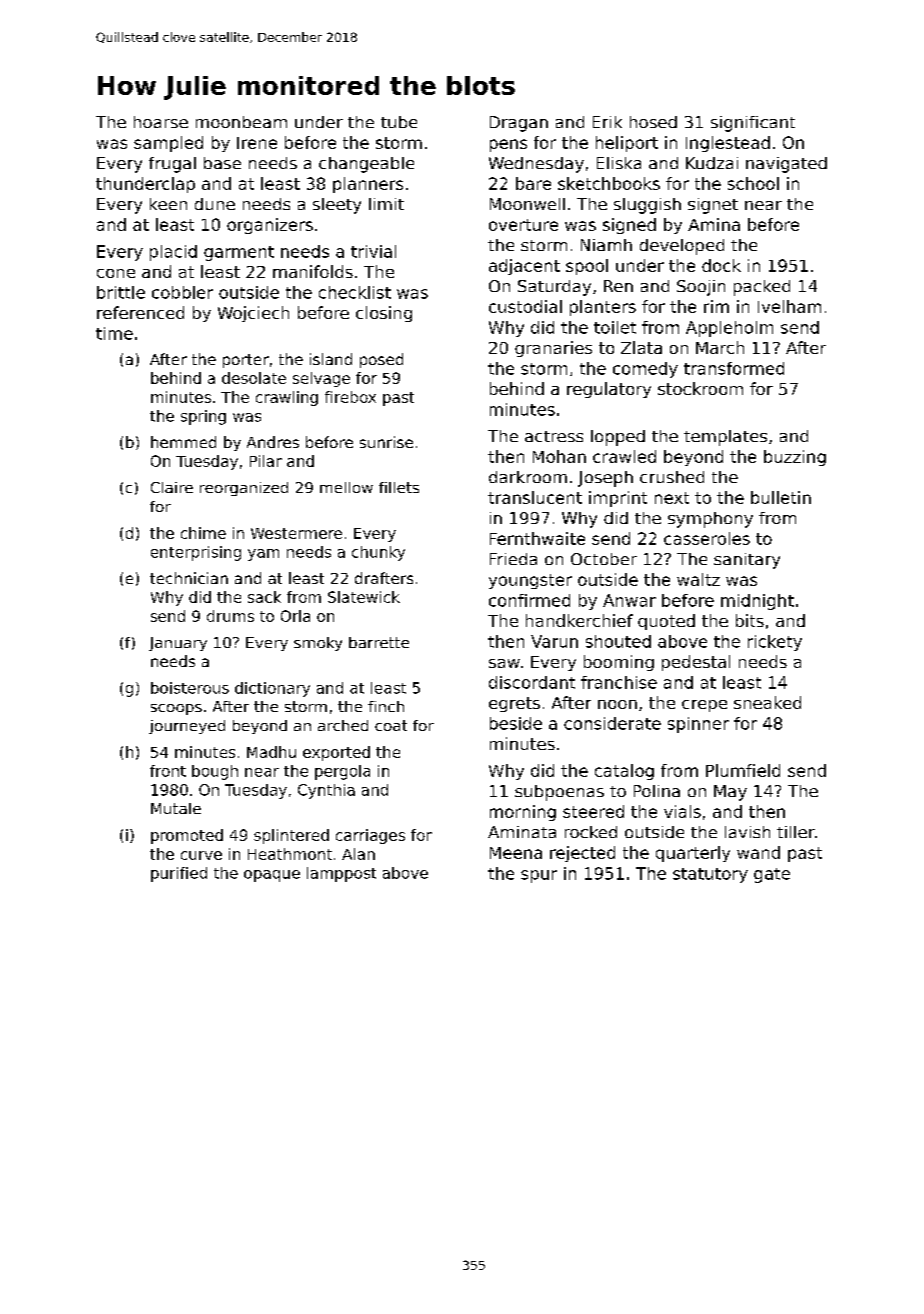 Image resolution: width=924 pixels, height=1314 pixels. Describe the element at coordinates (721, 265) in the screenshot. I see `dock` at that location.
